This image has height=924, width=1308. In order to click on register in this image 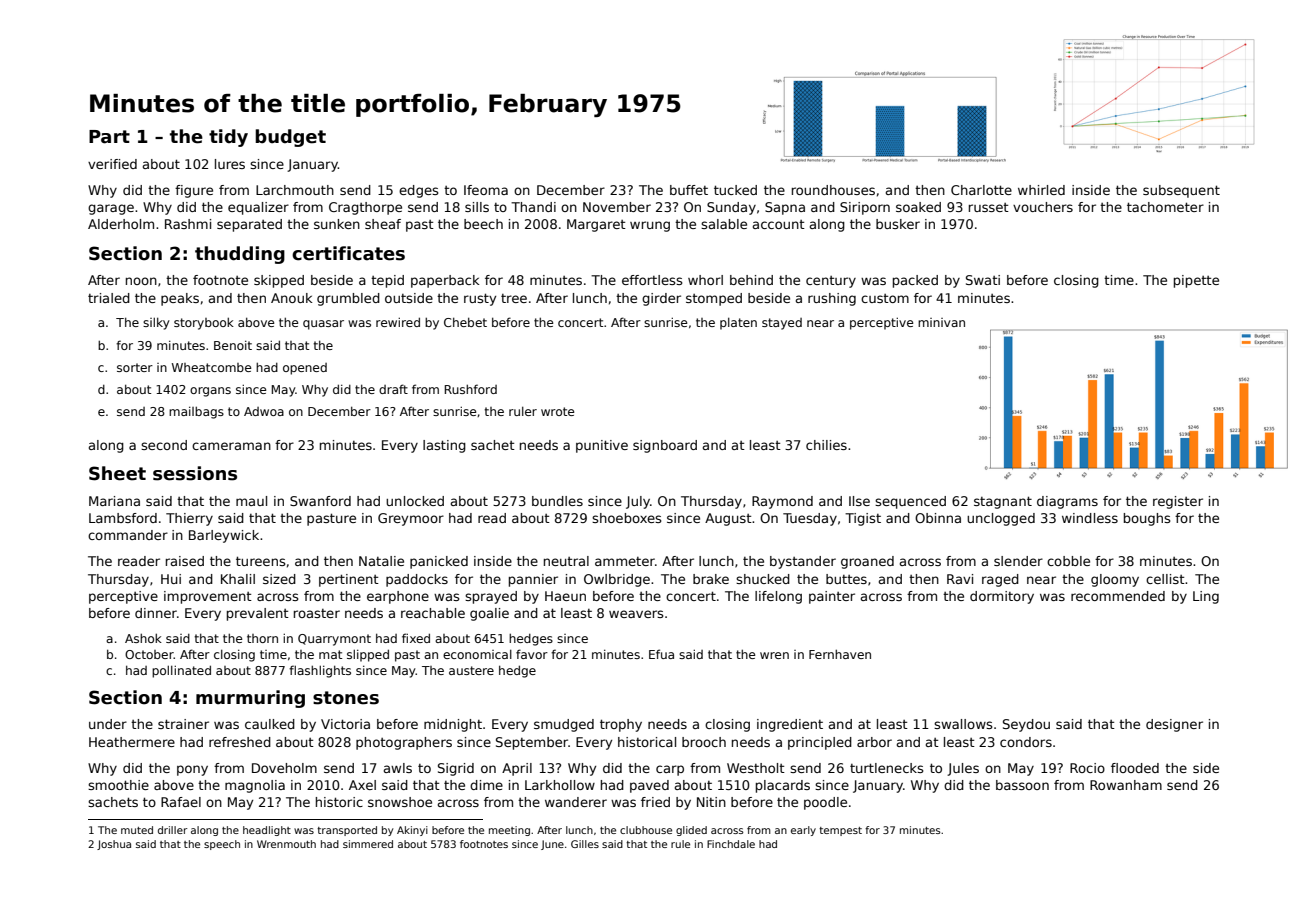, I will do `click(1178, 502)`.
